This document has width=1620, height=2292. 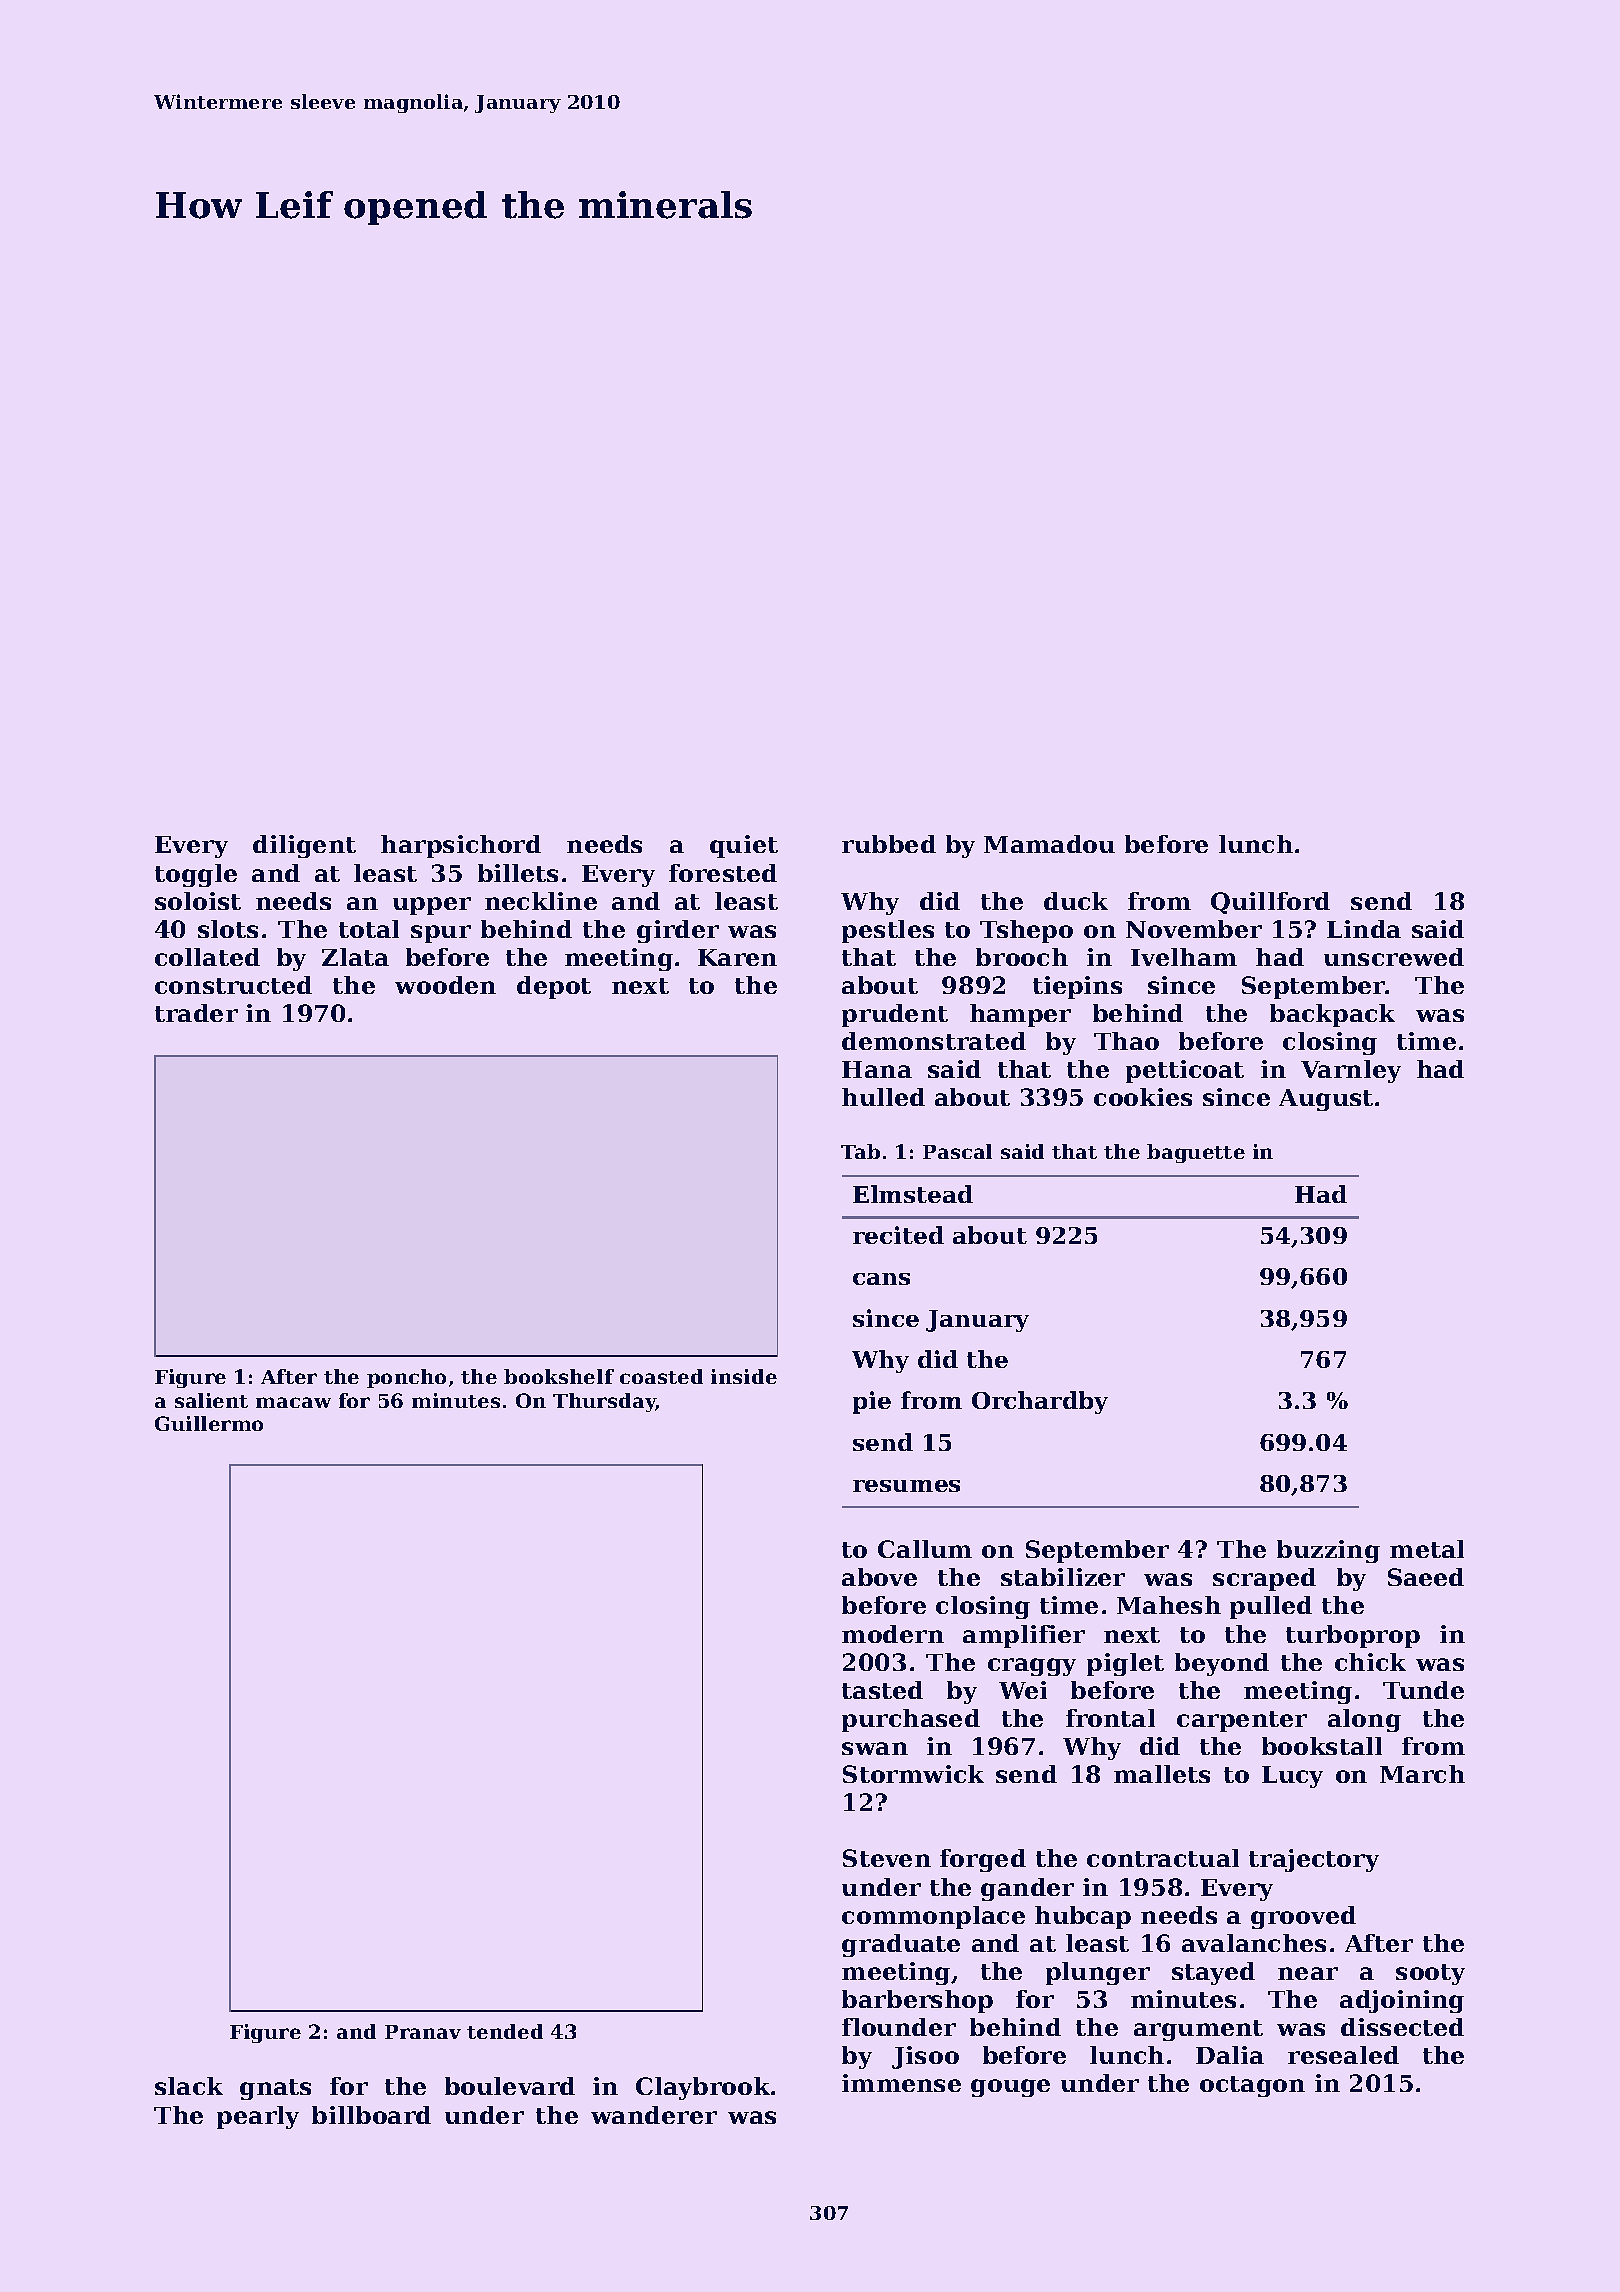 I want to click on above, so click(x=879, y=1577).
